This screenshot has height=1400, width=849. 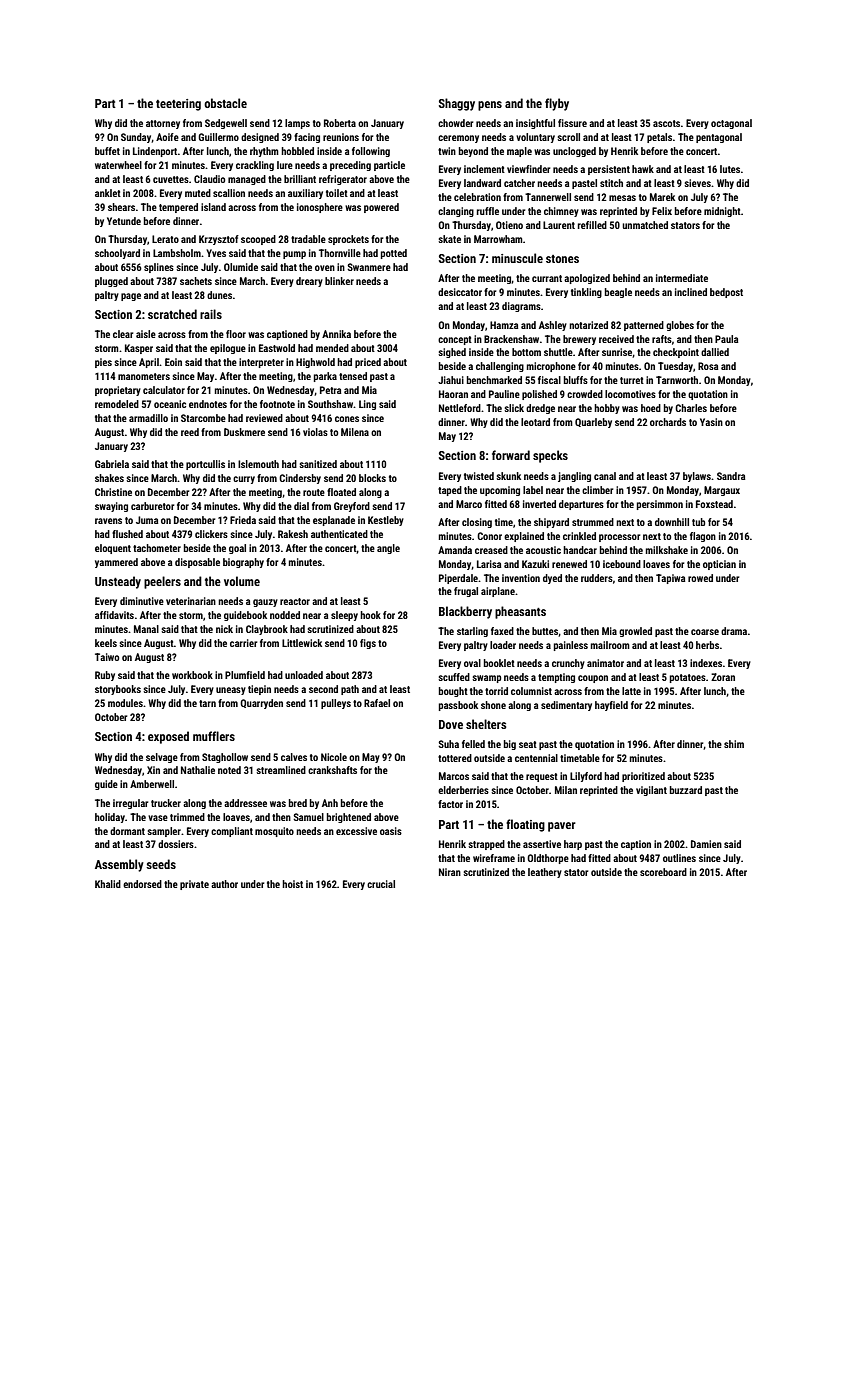 What do you see at coordinates (457, 104) in the screenshot?
I see `Shaggy` at bounding box center [457, 104].
